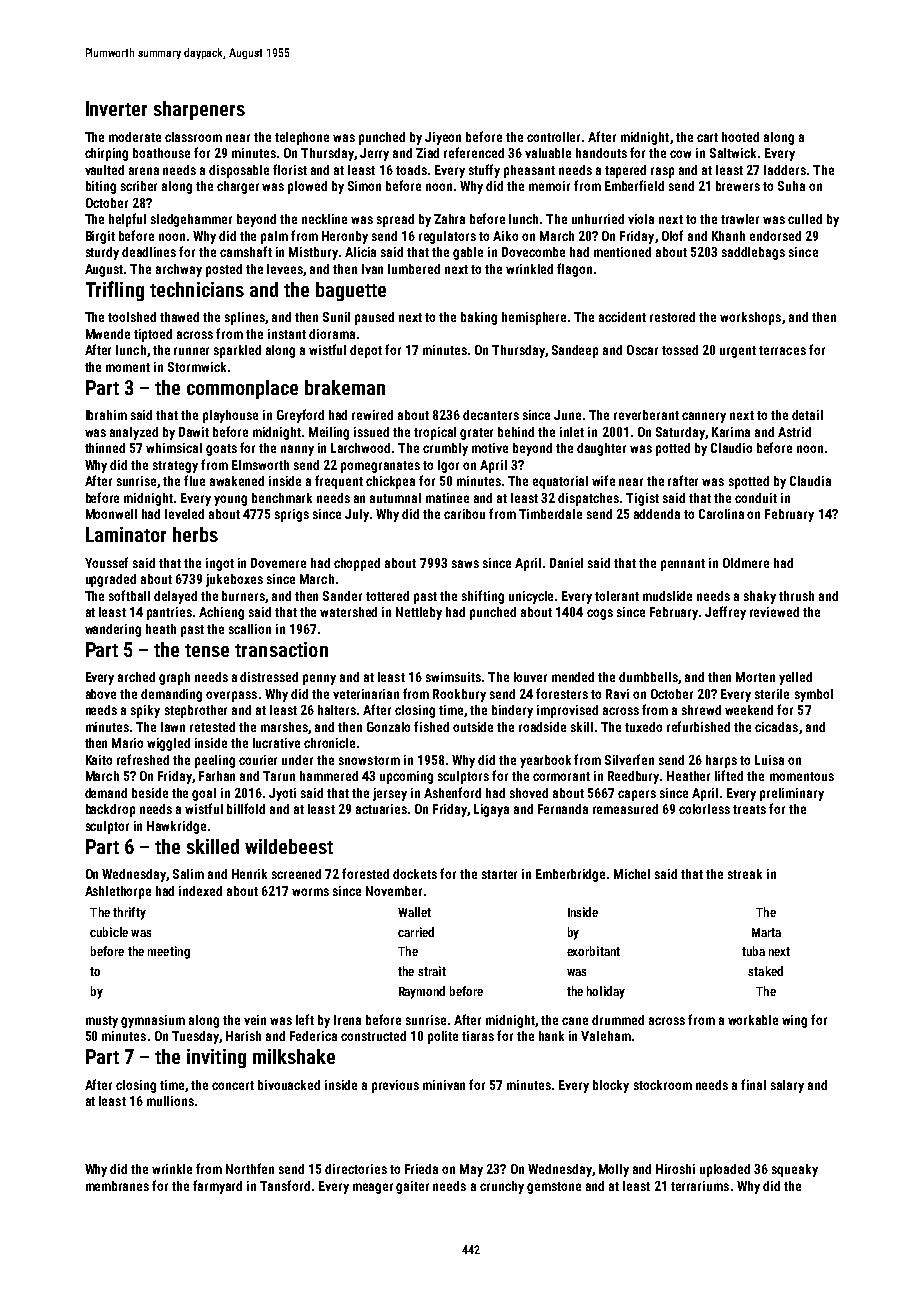  What do you see at coordinates (465, 564) in the image?
I see `saws` at bounding box center [465, 564].
